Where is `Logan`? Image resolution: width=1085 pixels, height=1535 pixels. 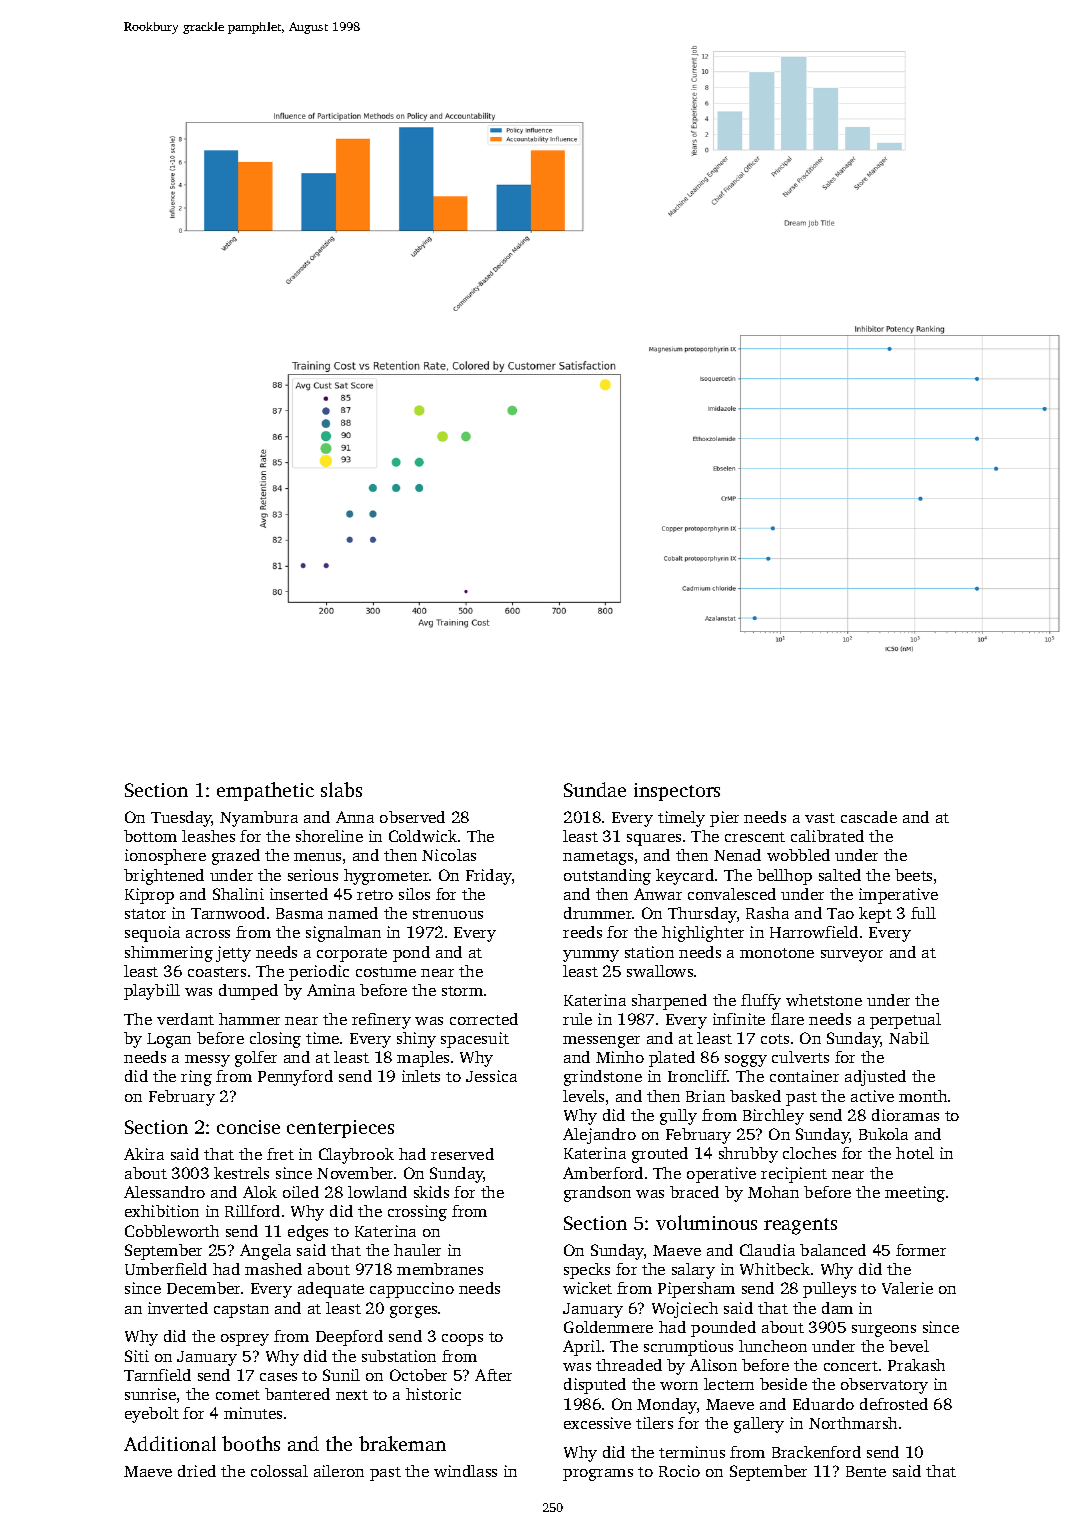
Logan is located at coordinates (169, 1040).
